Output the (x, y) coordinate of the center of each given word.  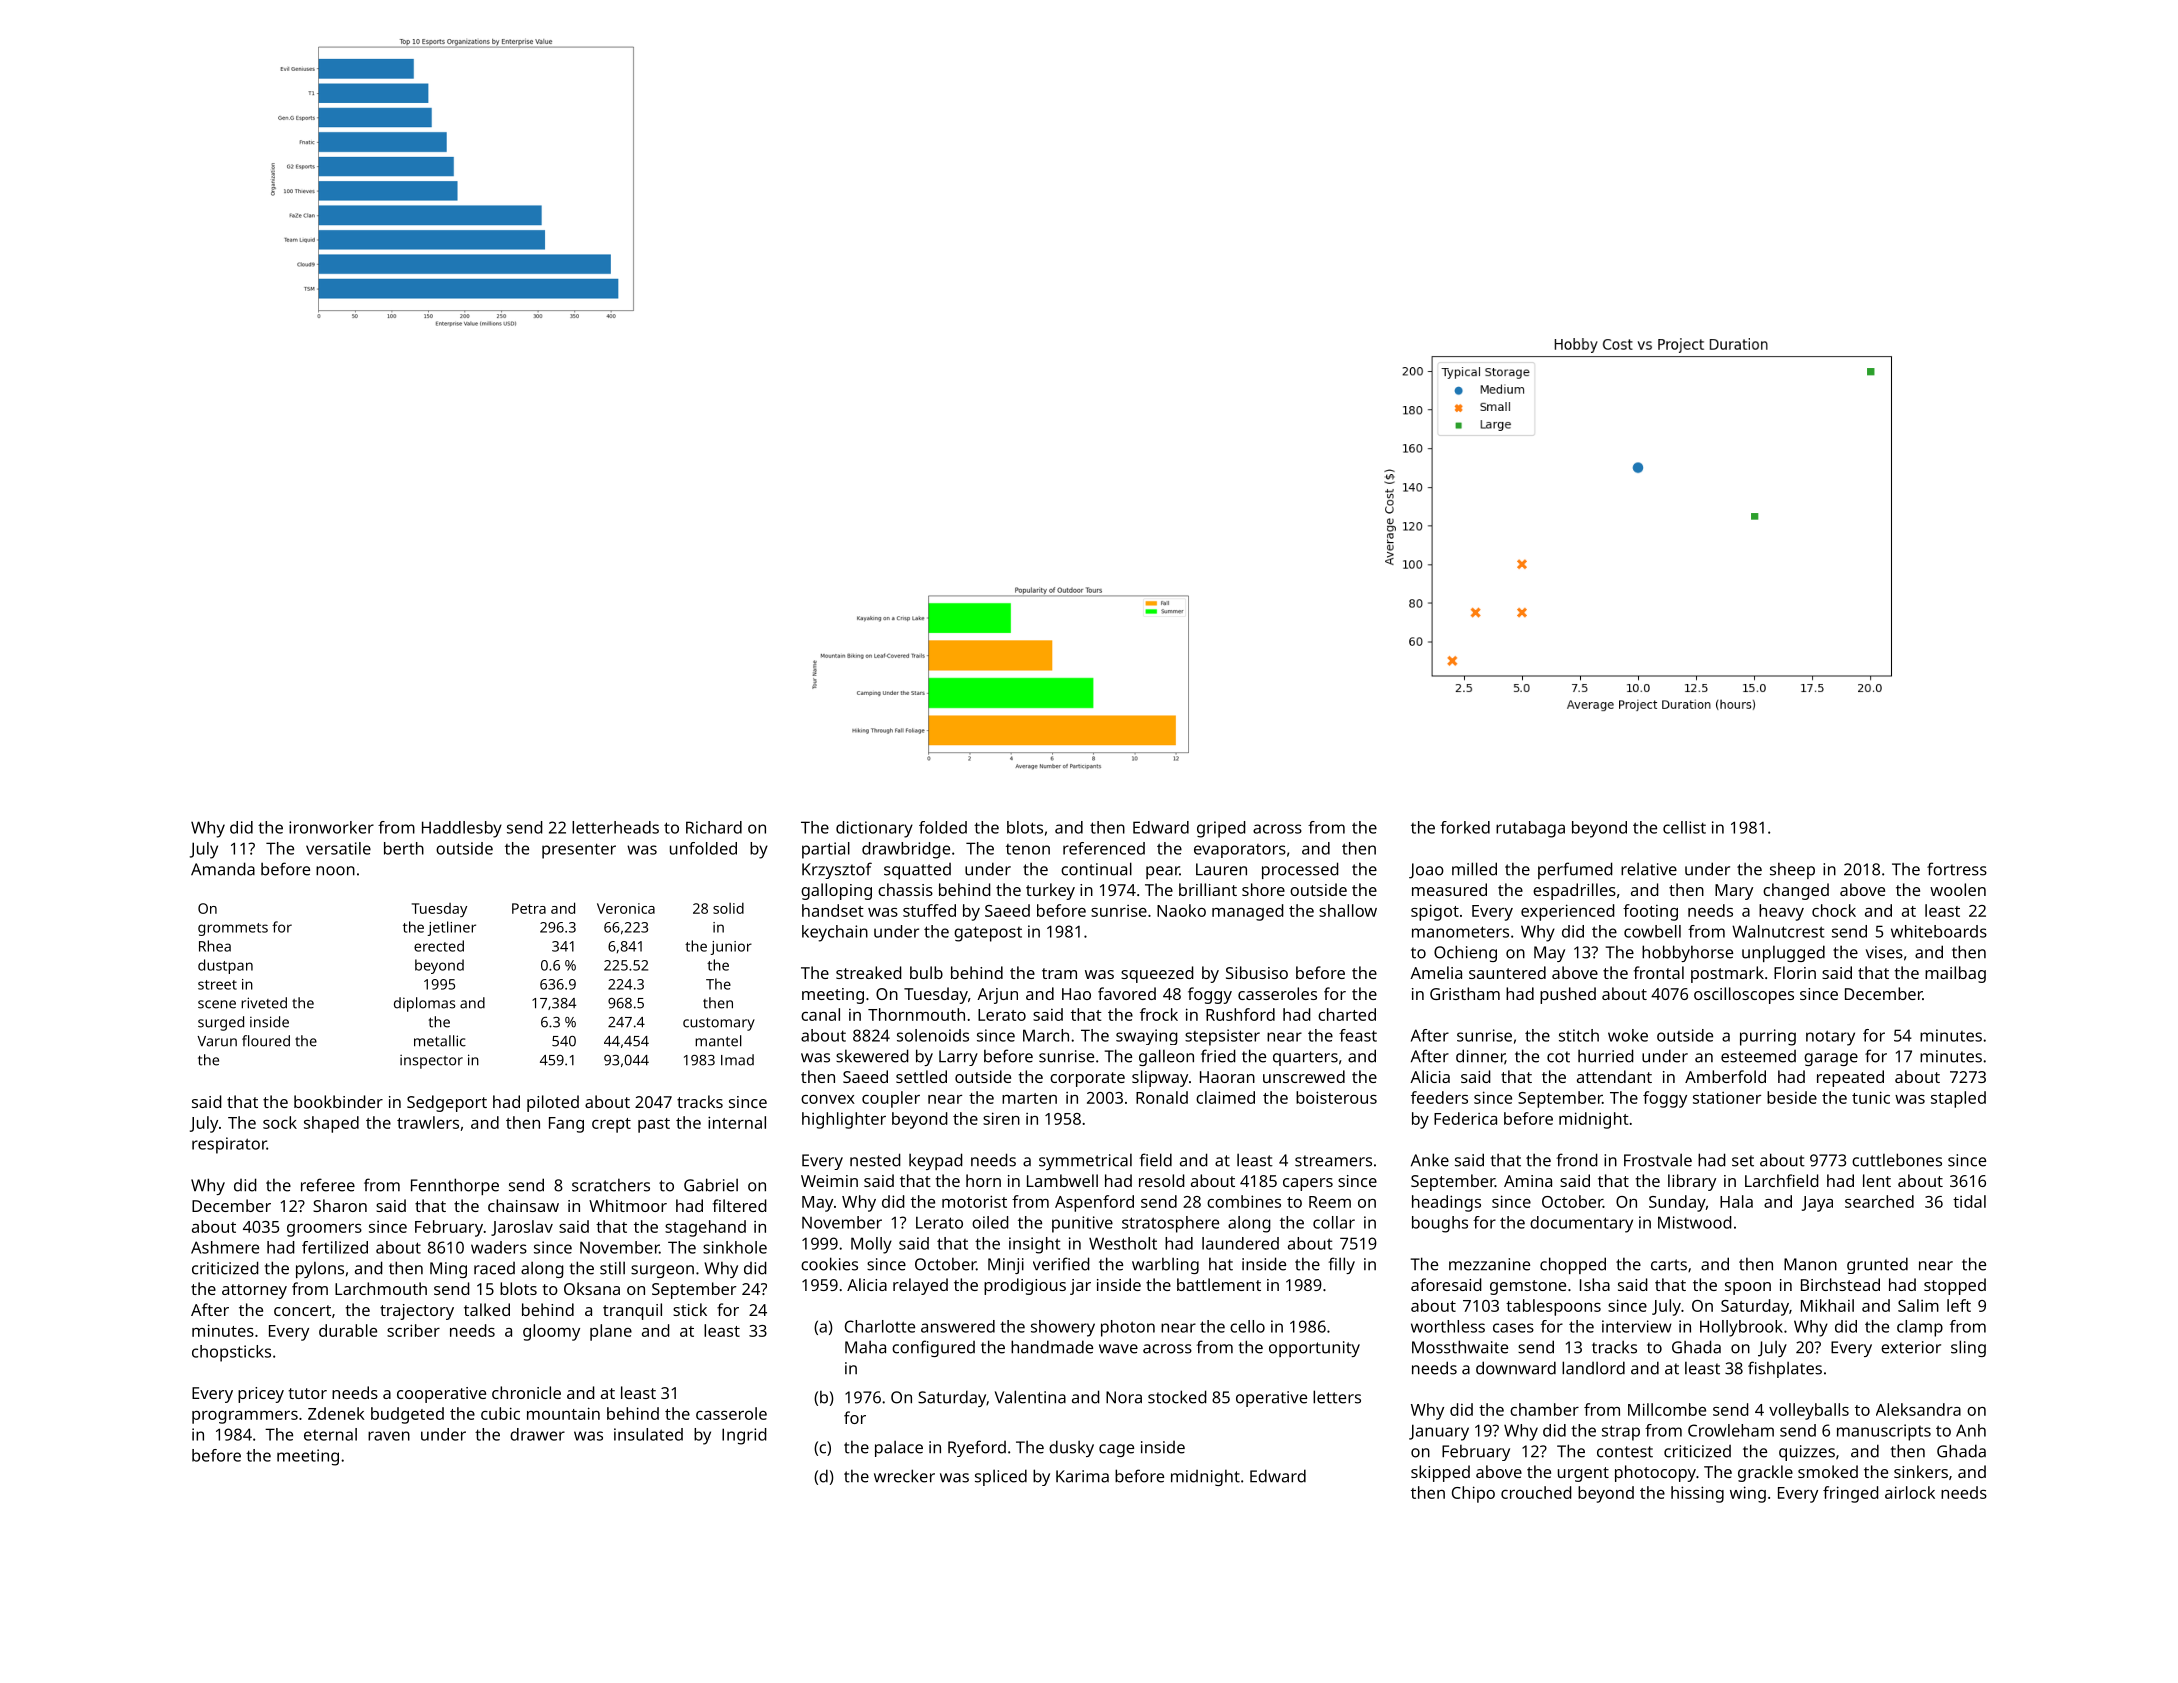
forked (1465, 827)
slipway (1160, 1078)
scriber (413, 1330)
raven (389, 1436)
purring (1768, 1037)
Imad (737, 1060)
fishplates (1785, 1369)
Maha (865, 1347)
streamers (1333, 1161)
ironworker (331, 827)
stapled (1958, 1099)
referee (328, 1185)
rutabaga (1530, 829)
